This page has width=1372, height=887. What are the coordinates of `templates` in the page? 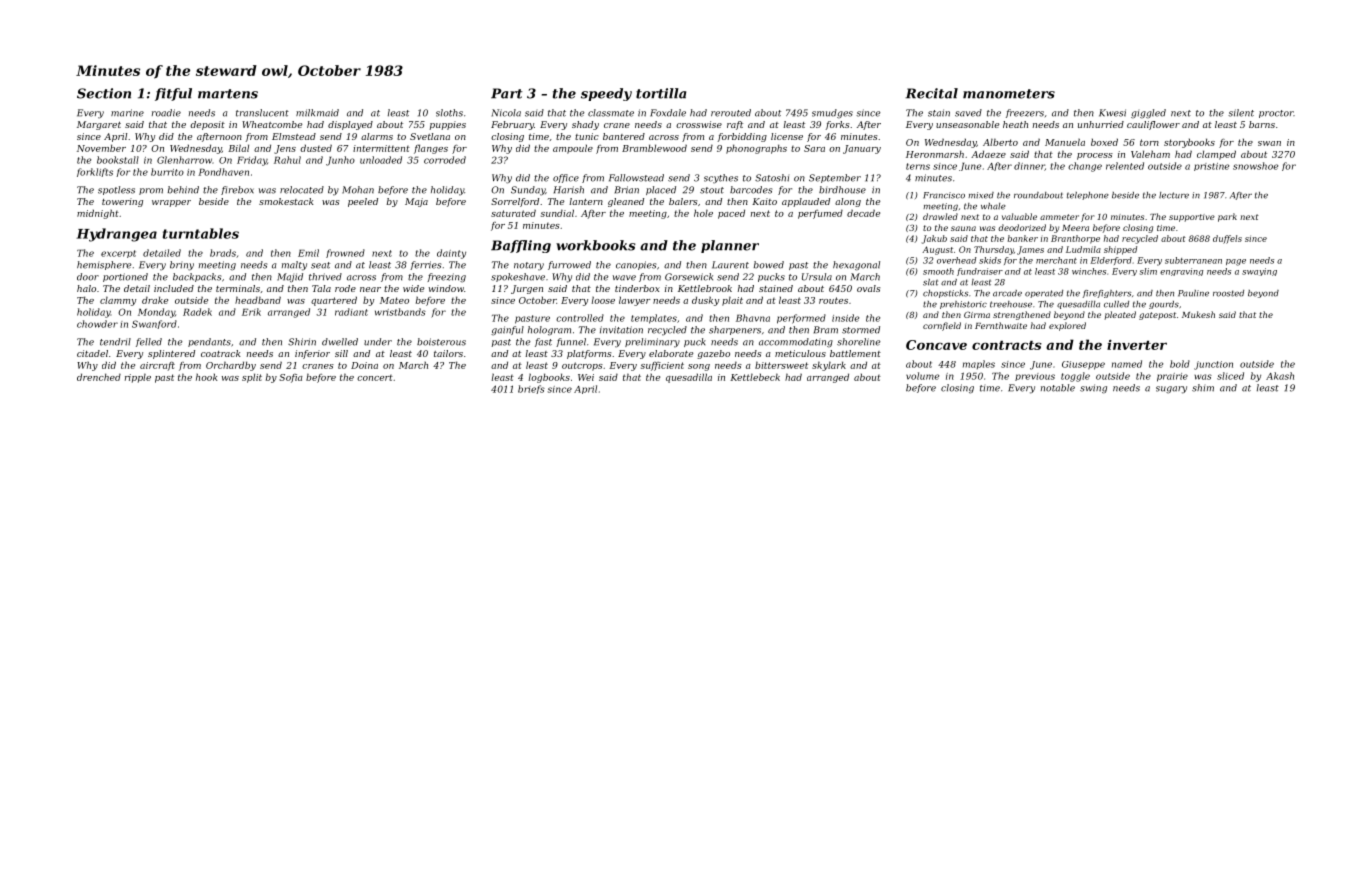 It's located at (654, 319).
